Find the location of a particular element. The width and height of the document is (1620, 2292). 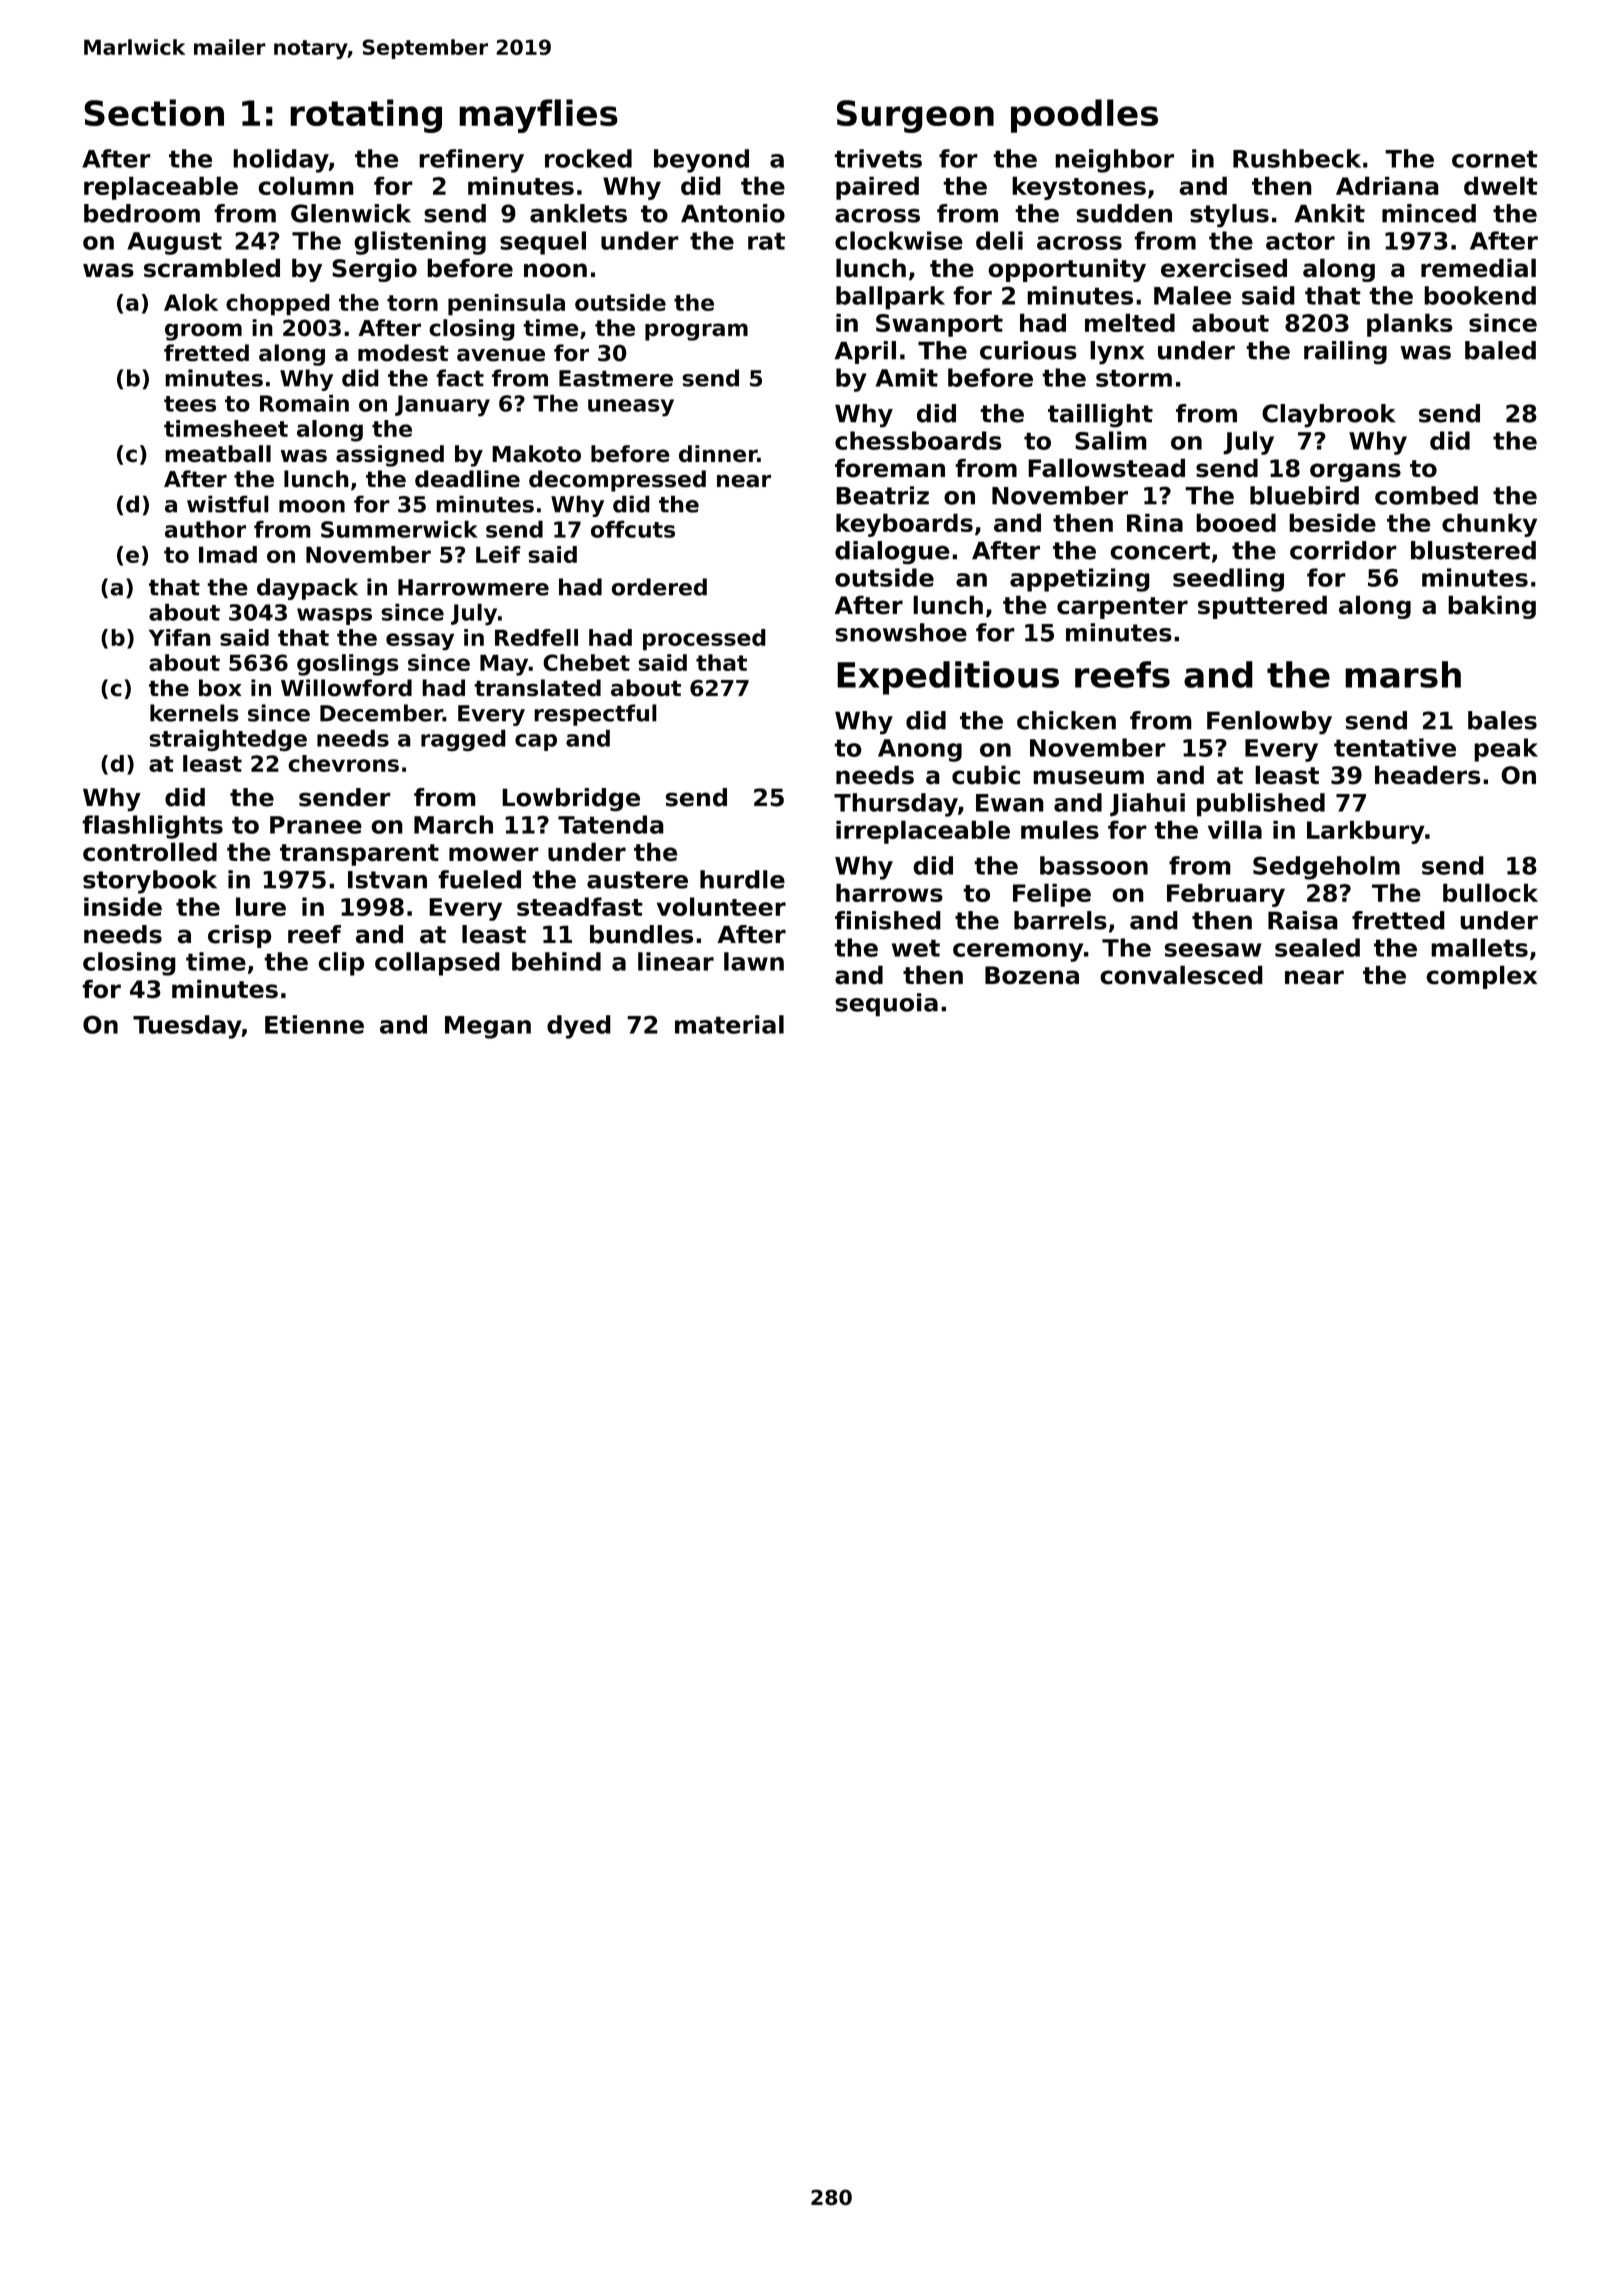

beside is located at coordinates (1332, 522).
